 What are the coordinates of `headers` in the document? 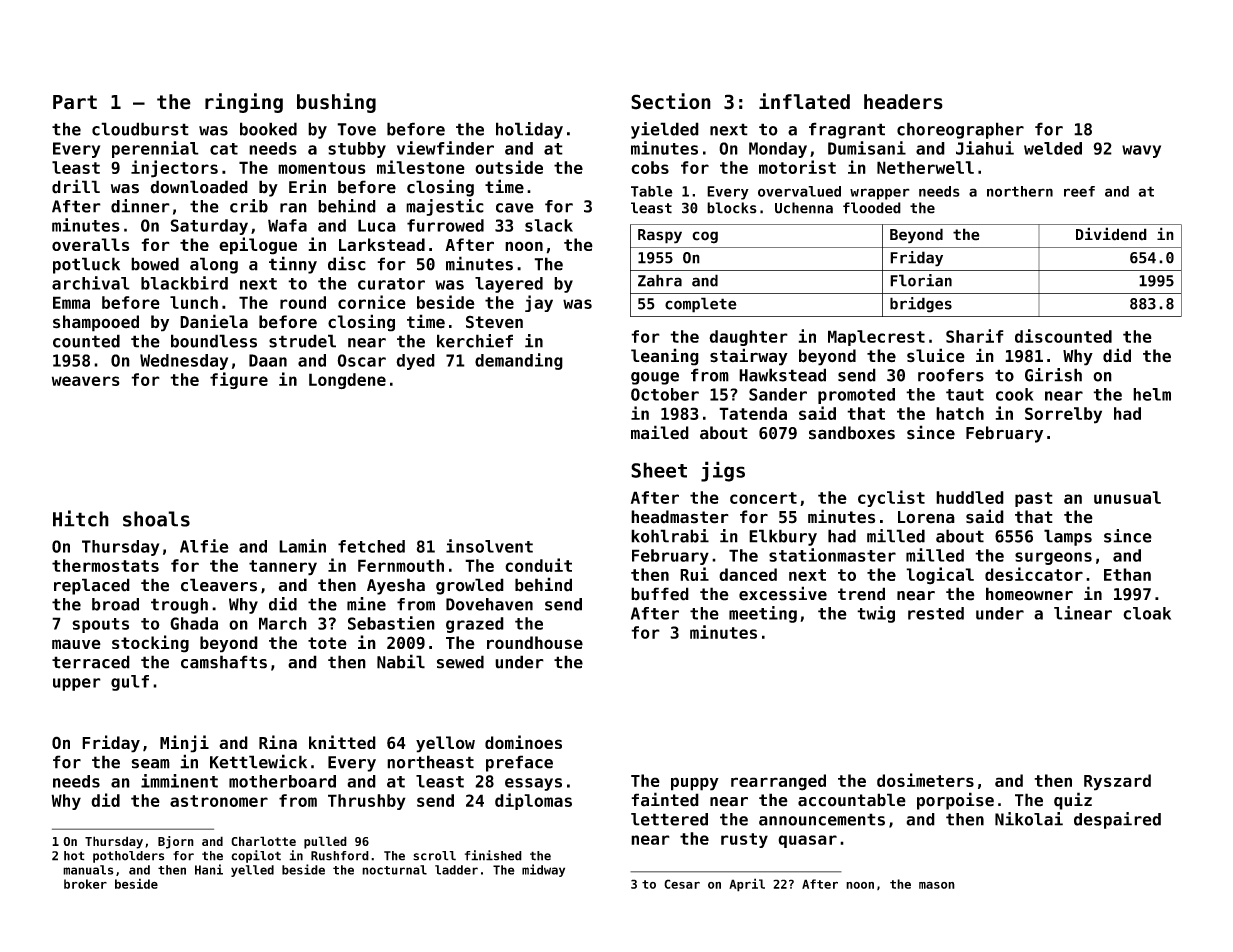 It's located at (903, 102).
